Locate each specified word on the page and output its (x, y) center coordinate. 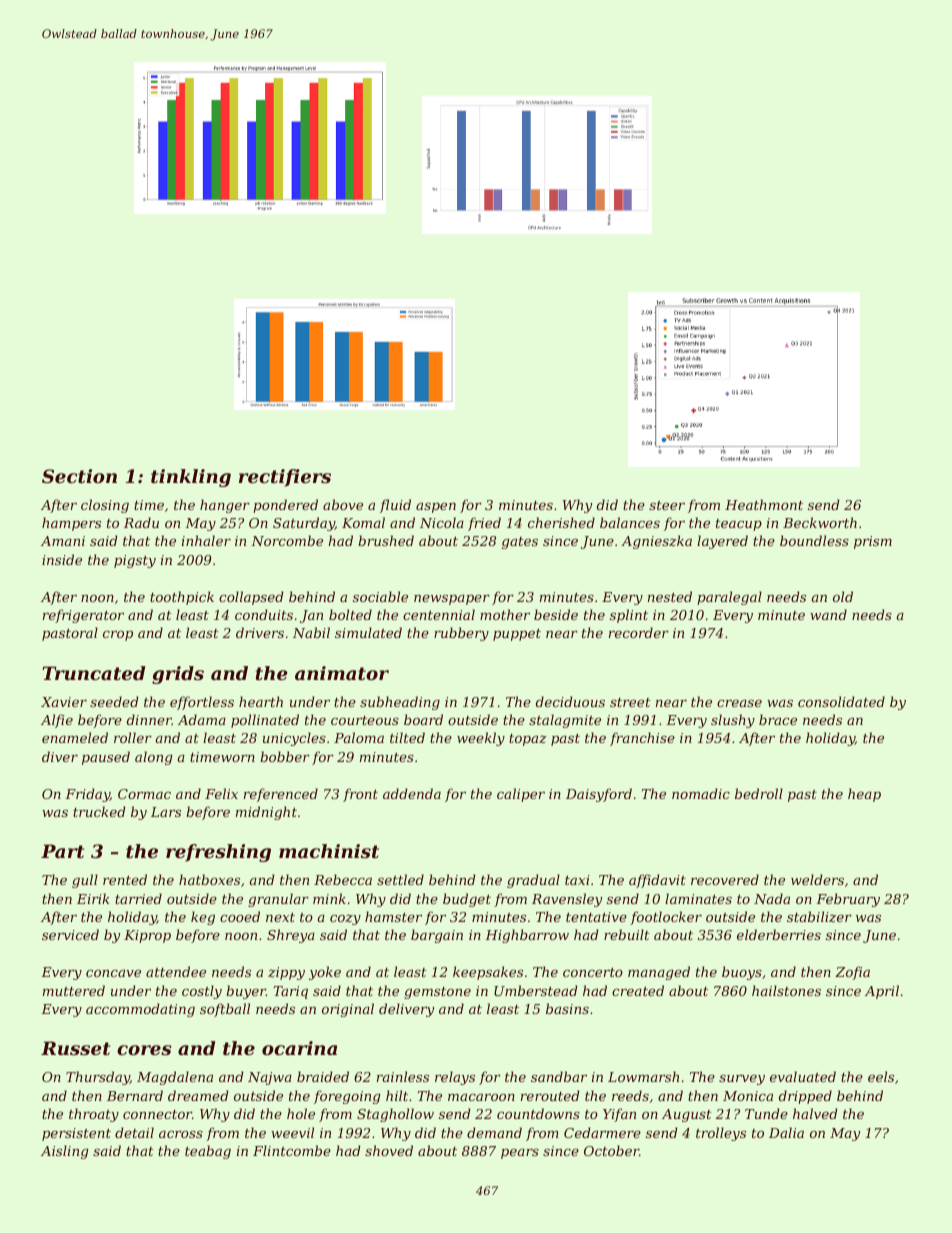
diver (60, 756)
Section (79, 476)
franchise (642, 739)
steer (667, 505)
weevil (292, 1132)
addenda (412, 793)
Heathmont (764, 504)
